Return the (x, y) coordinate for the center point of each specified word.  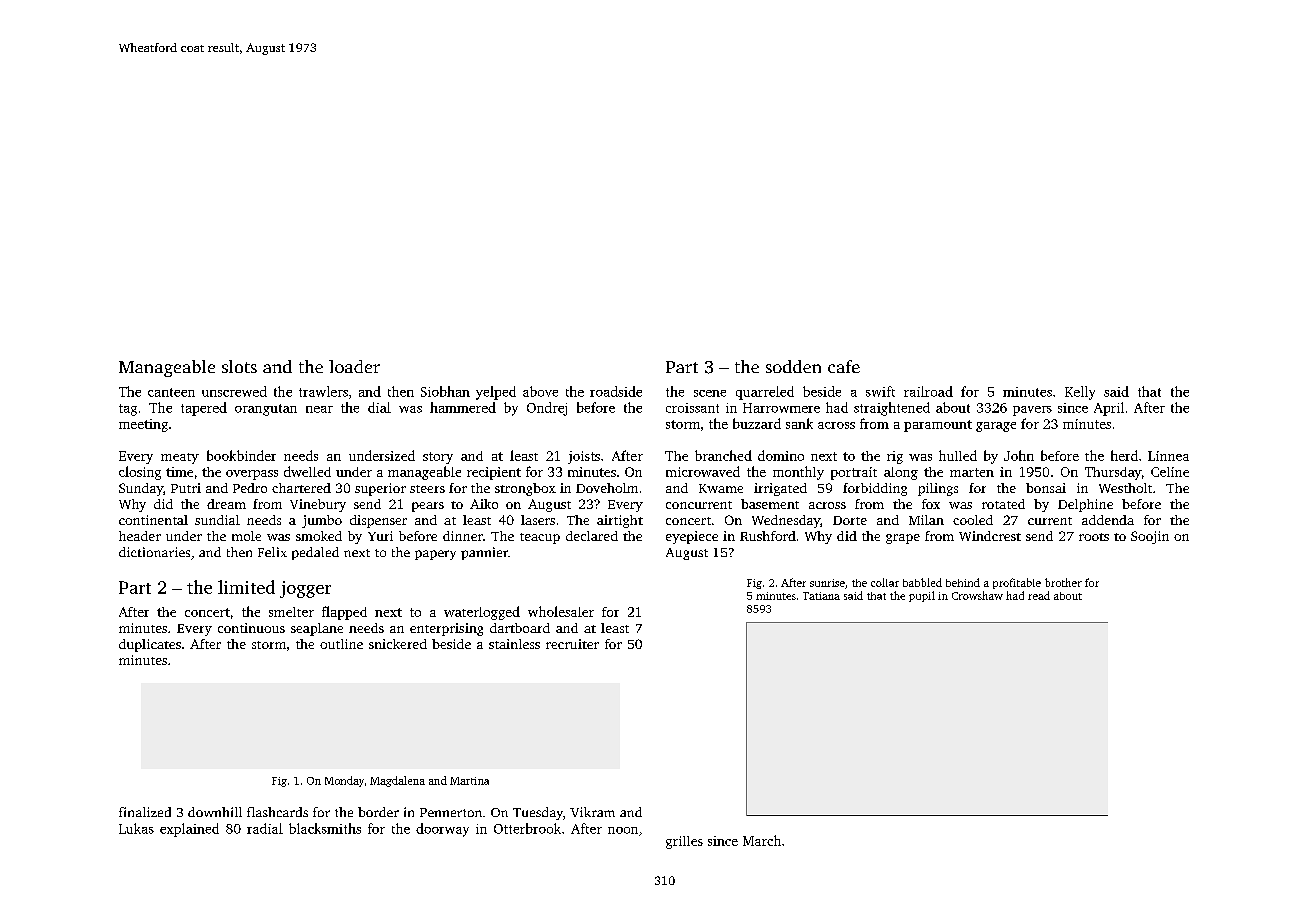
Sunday (141, 489)
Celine (1170, 472)
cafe (844, 366)
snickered (398, 644)
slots (239, 366)
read (1039, 595)
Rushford (768, 536)
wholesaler (561, 611)
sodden (793, 366)
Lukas (136, 828)
